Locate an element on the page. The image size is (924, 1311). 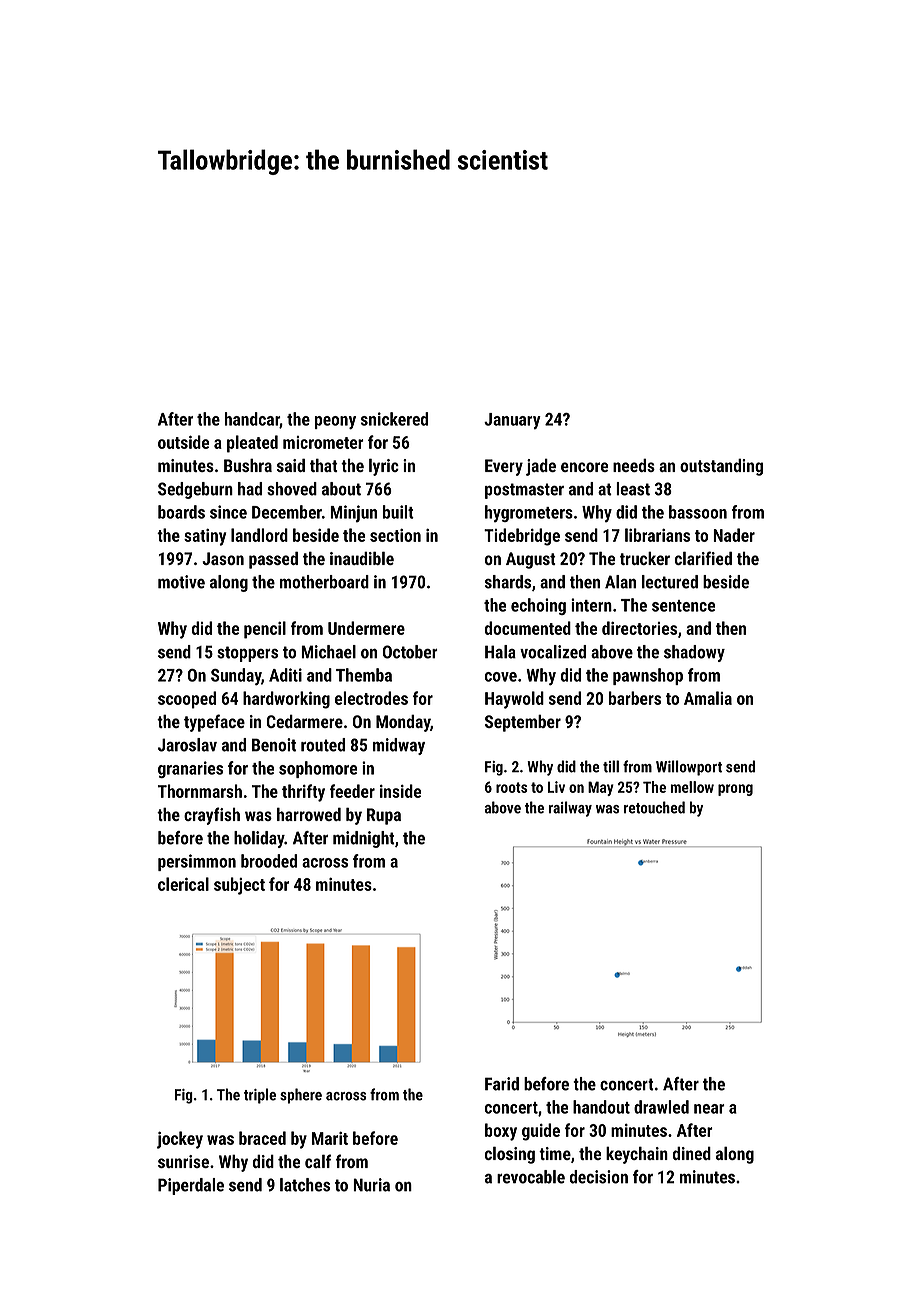
barbers is located at coordinates (635, 698).
